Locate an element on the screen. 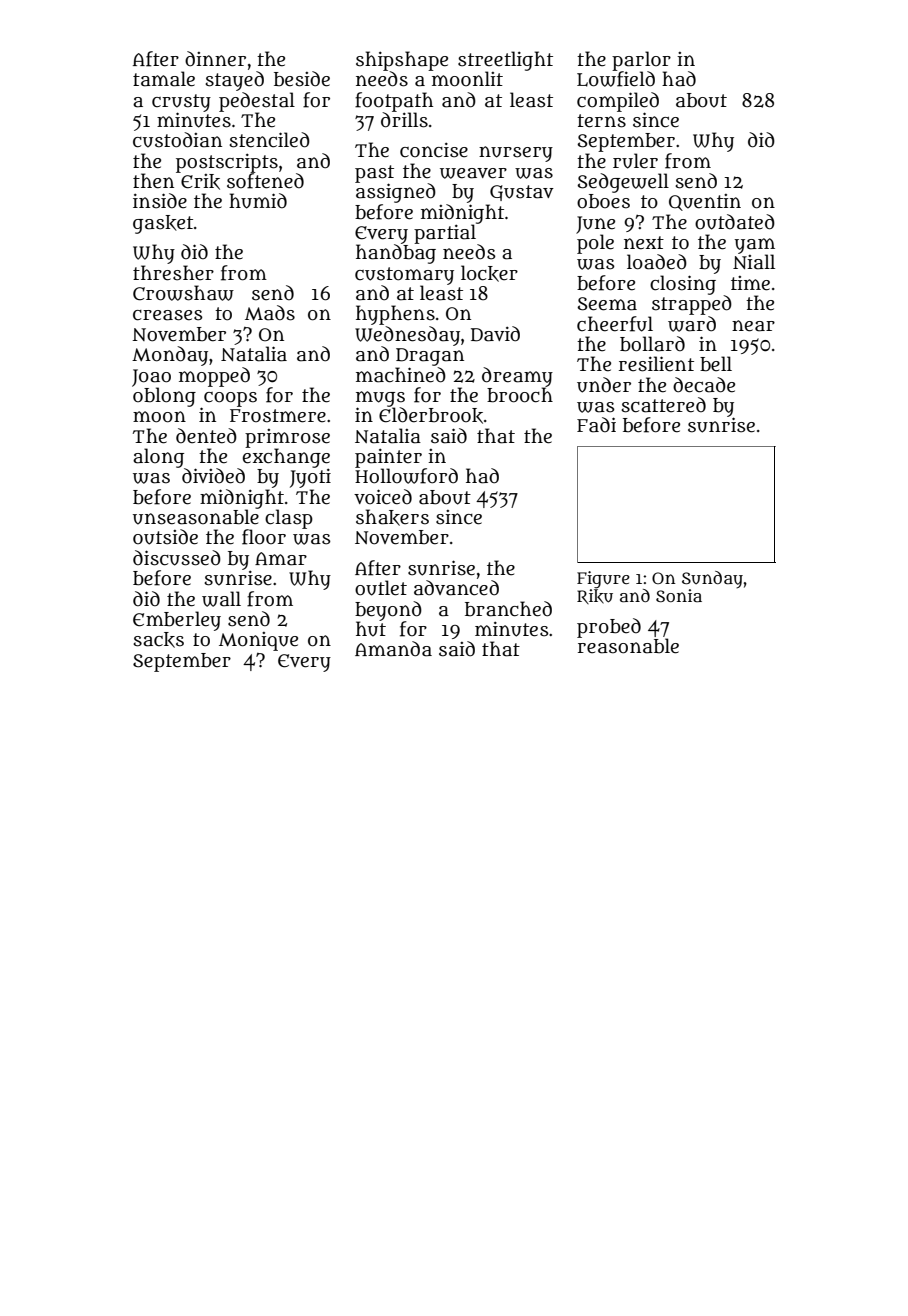 This screenshot has height=1316, width=908. along is located at coordinates (158, 458).
